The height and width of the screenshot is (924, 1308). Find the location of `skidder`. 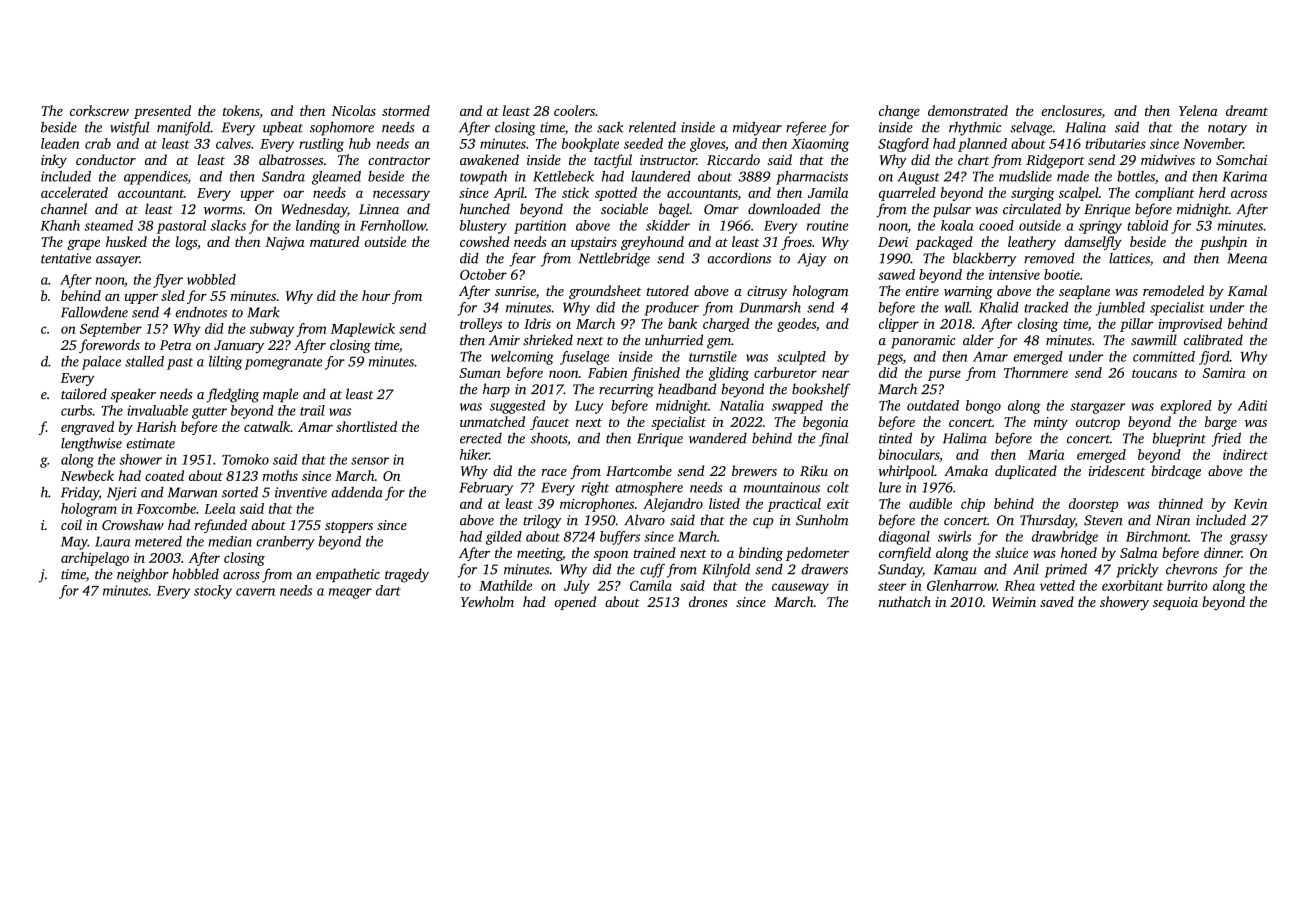

skidder is located at coordinates (668, 225).
